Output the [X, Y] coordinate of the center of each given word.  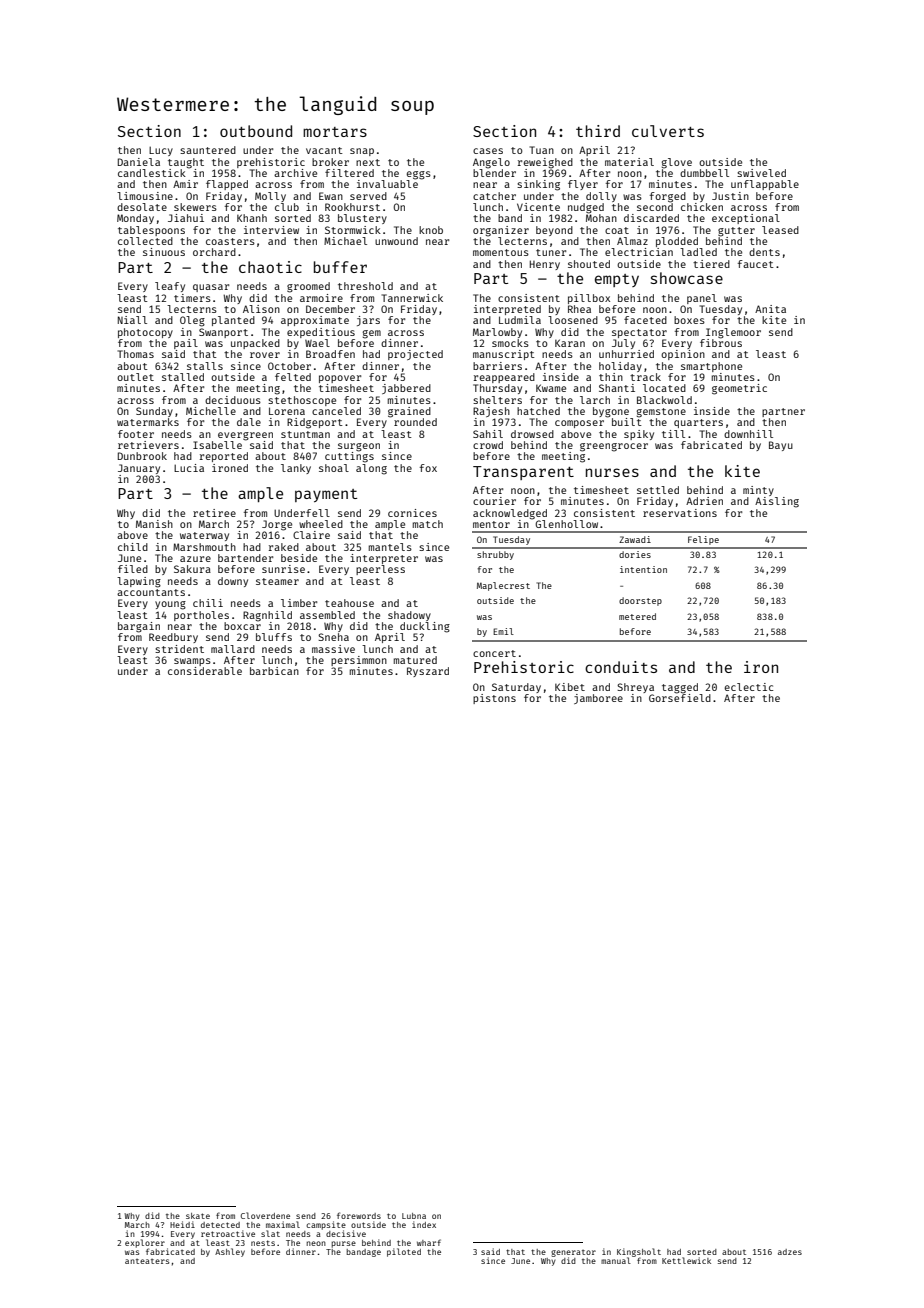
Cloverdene [265, 1215]
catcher [494, 196]
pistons [494, 699]
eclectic [749, 687]
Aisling [777, 502]
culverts [668, 131]
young [170, 605]
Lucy [161, 151]
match [428, 524]
